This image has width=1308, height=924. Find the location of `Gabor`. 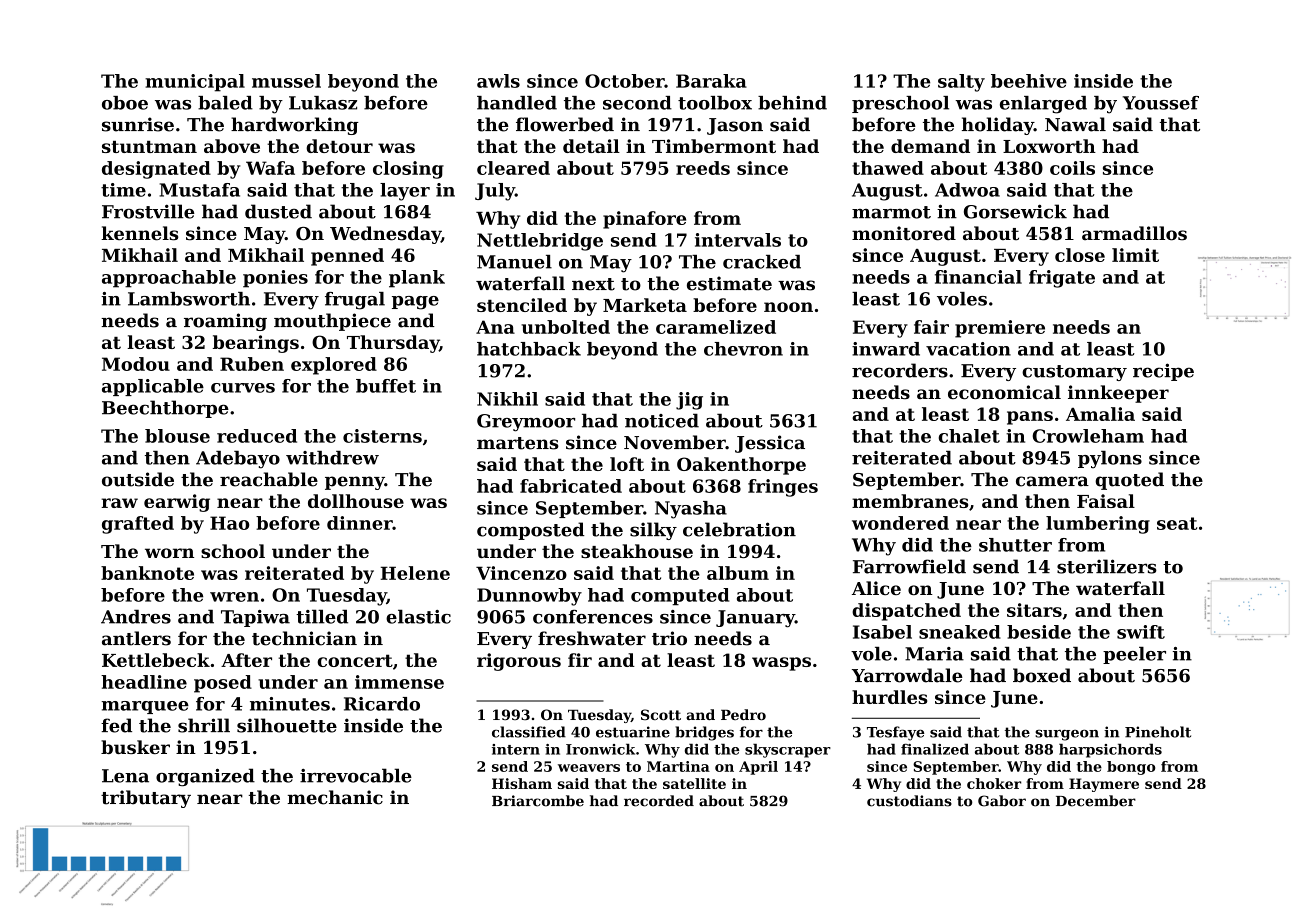

Gabor is located at coordinates (1002, 801).
